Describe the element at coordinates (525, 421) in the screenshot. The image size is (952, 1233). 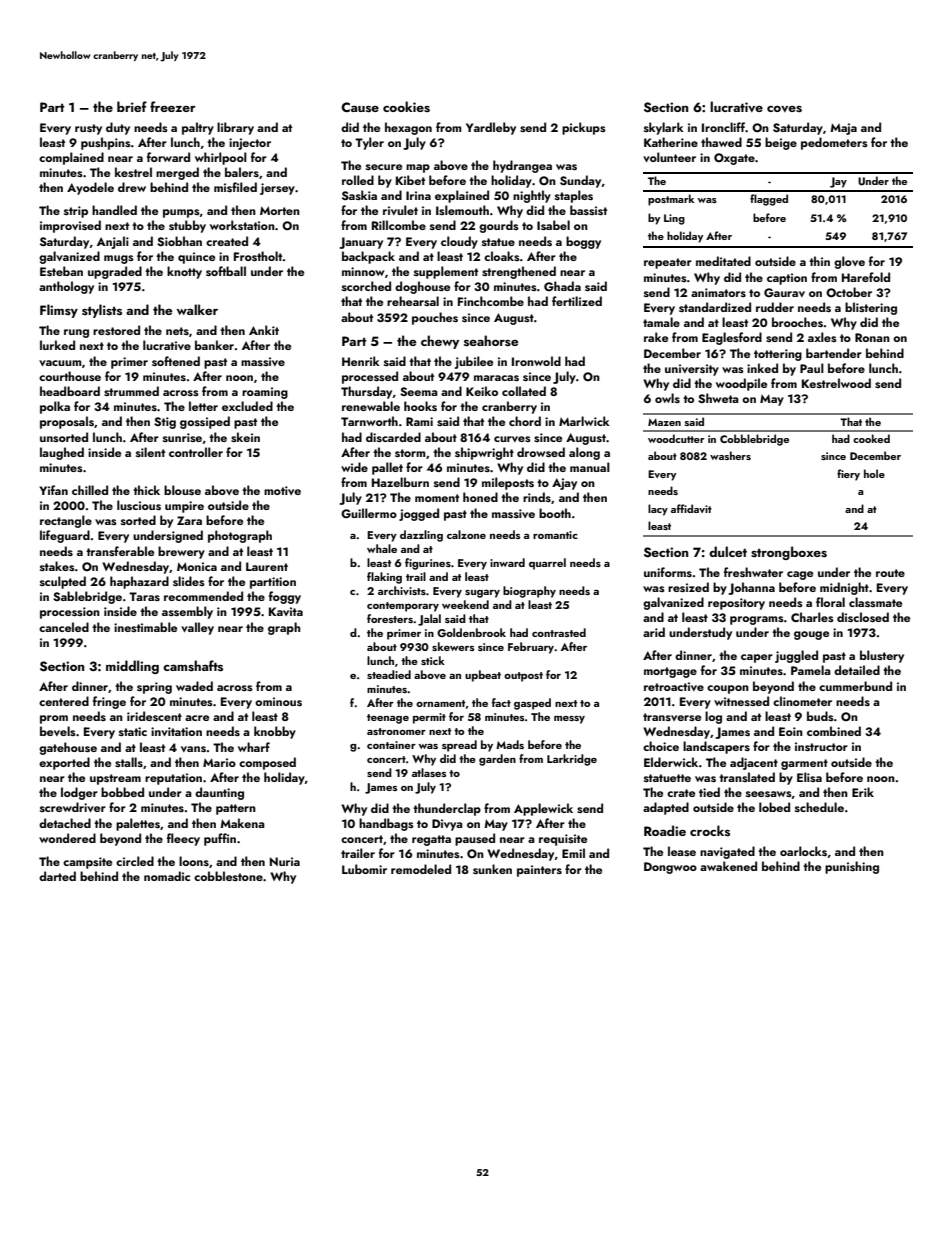
I see `chord` at that location.
